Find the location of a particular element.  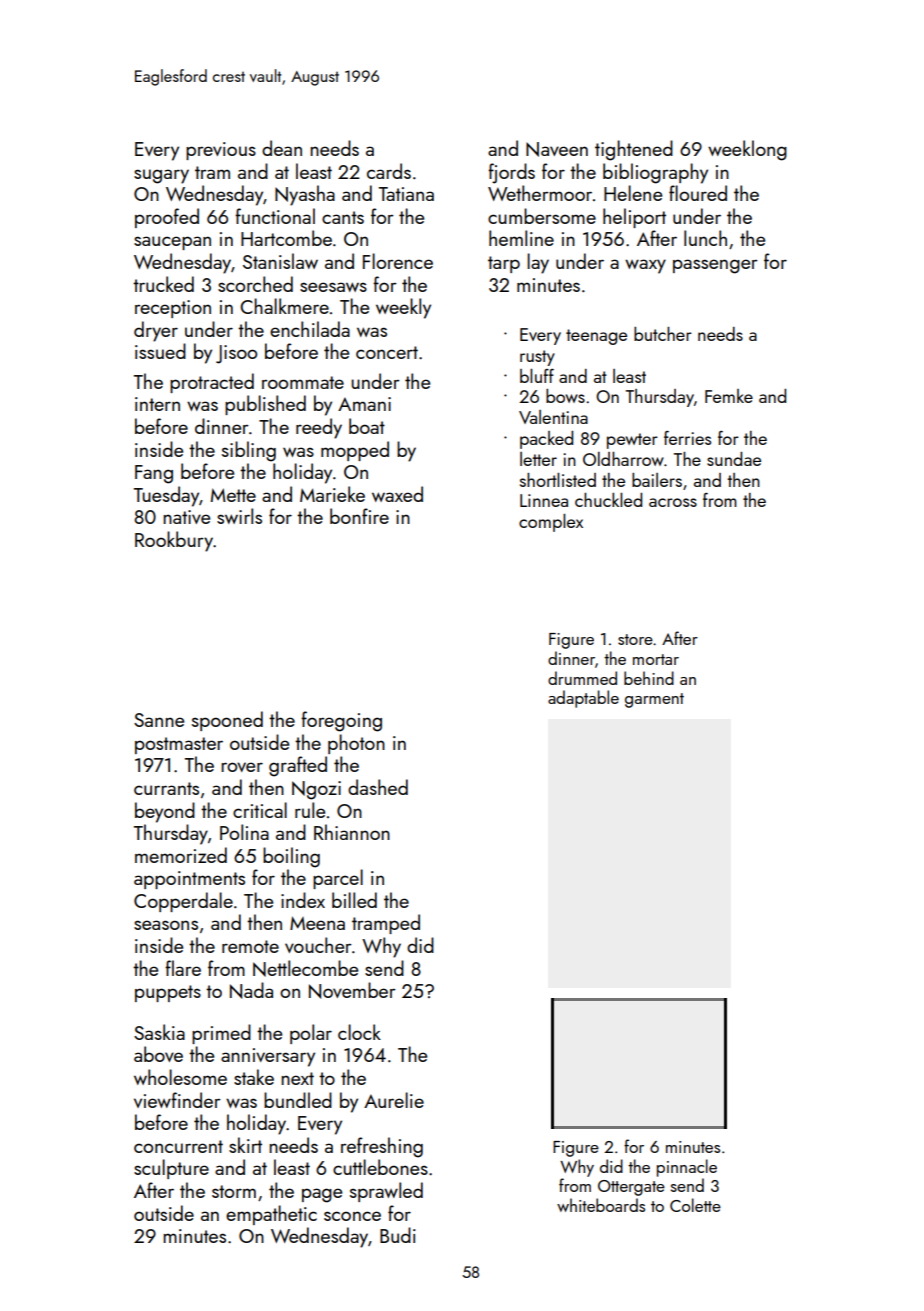

spooned is located at coordinates (227, 721).
